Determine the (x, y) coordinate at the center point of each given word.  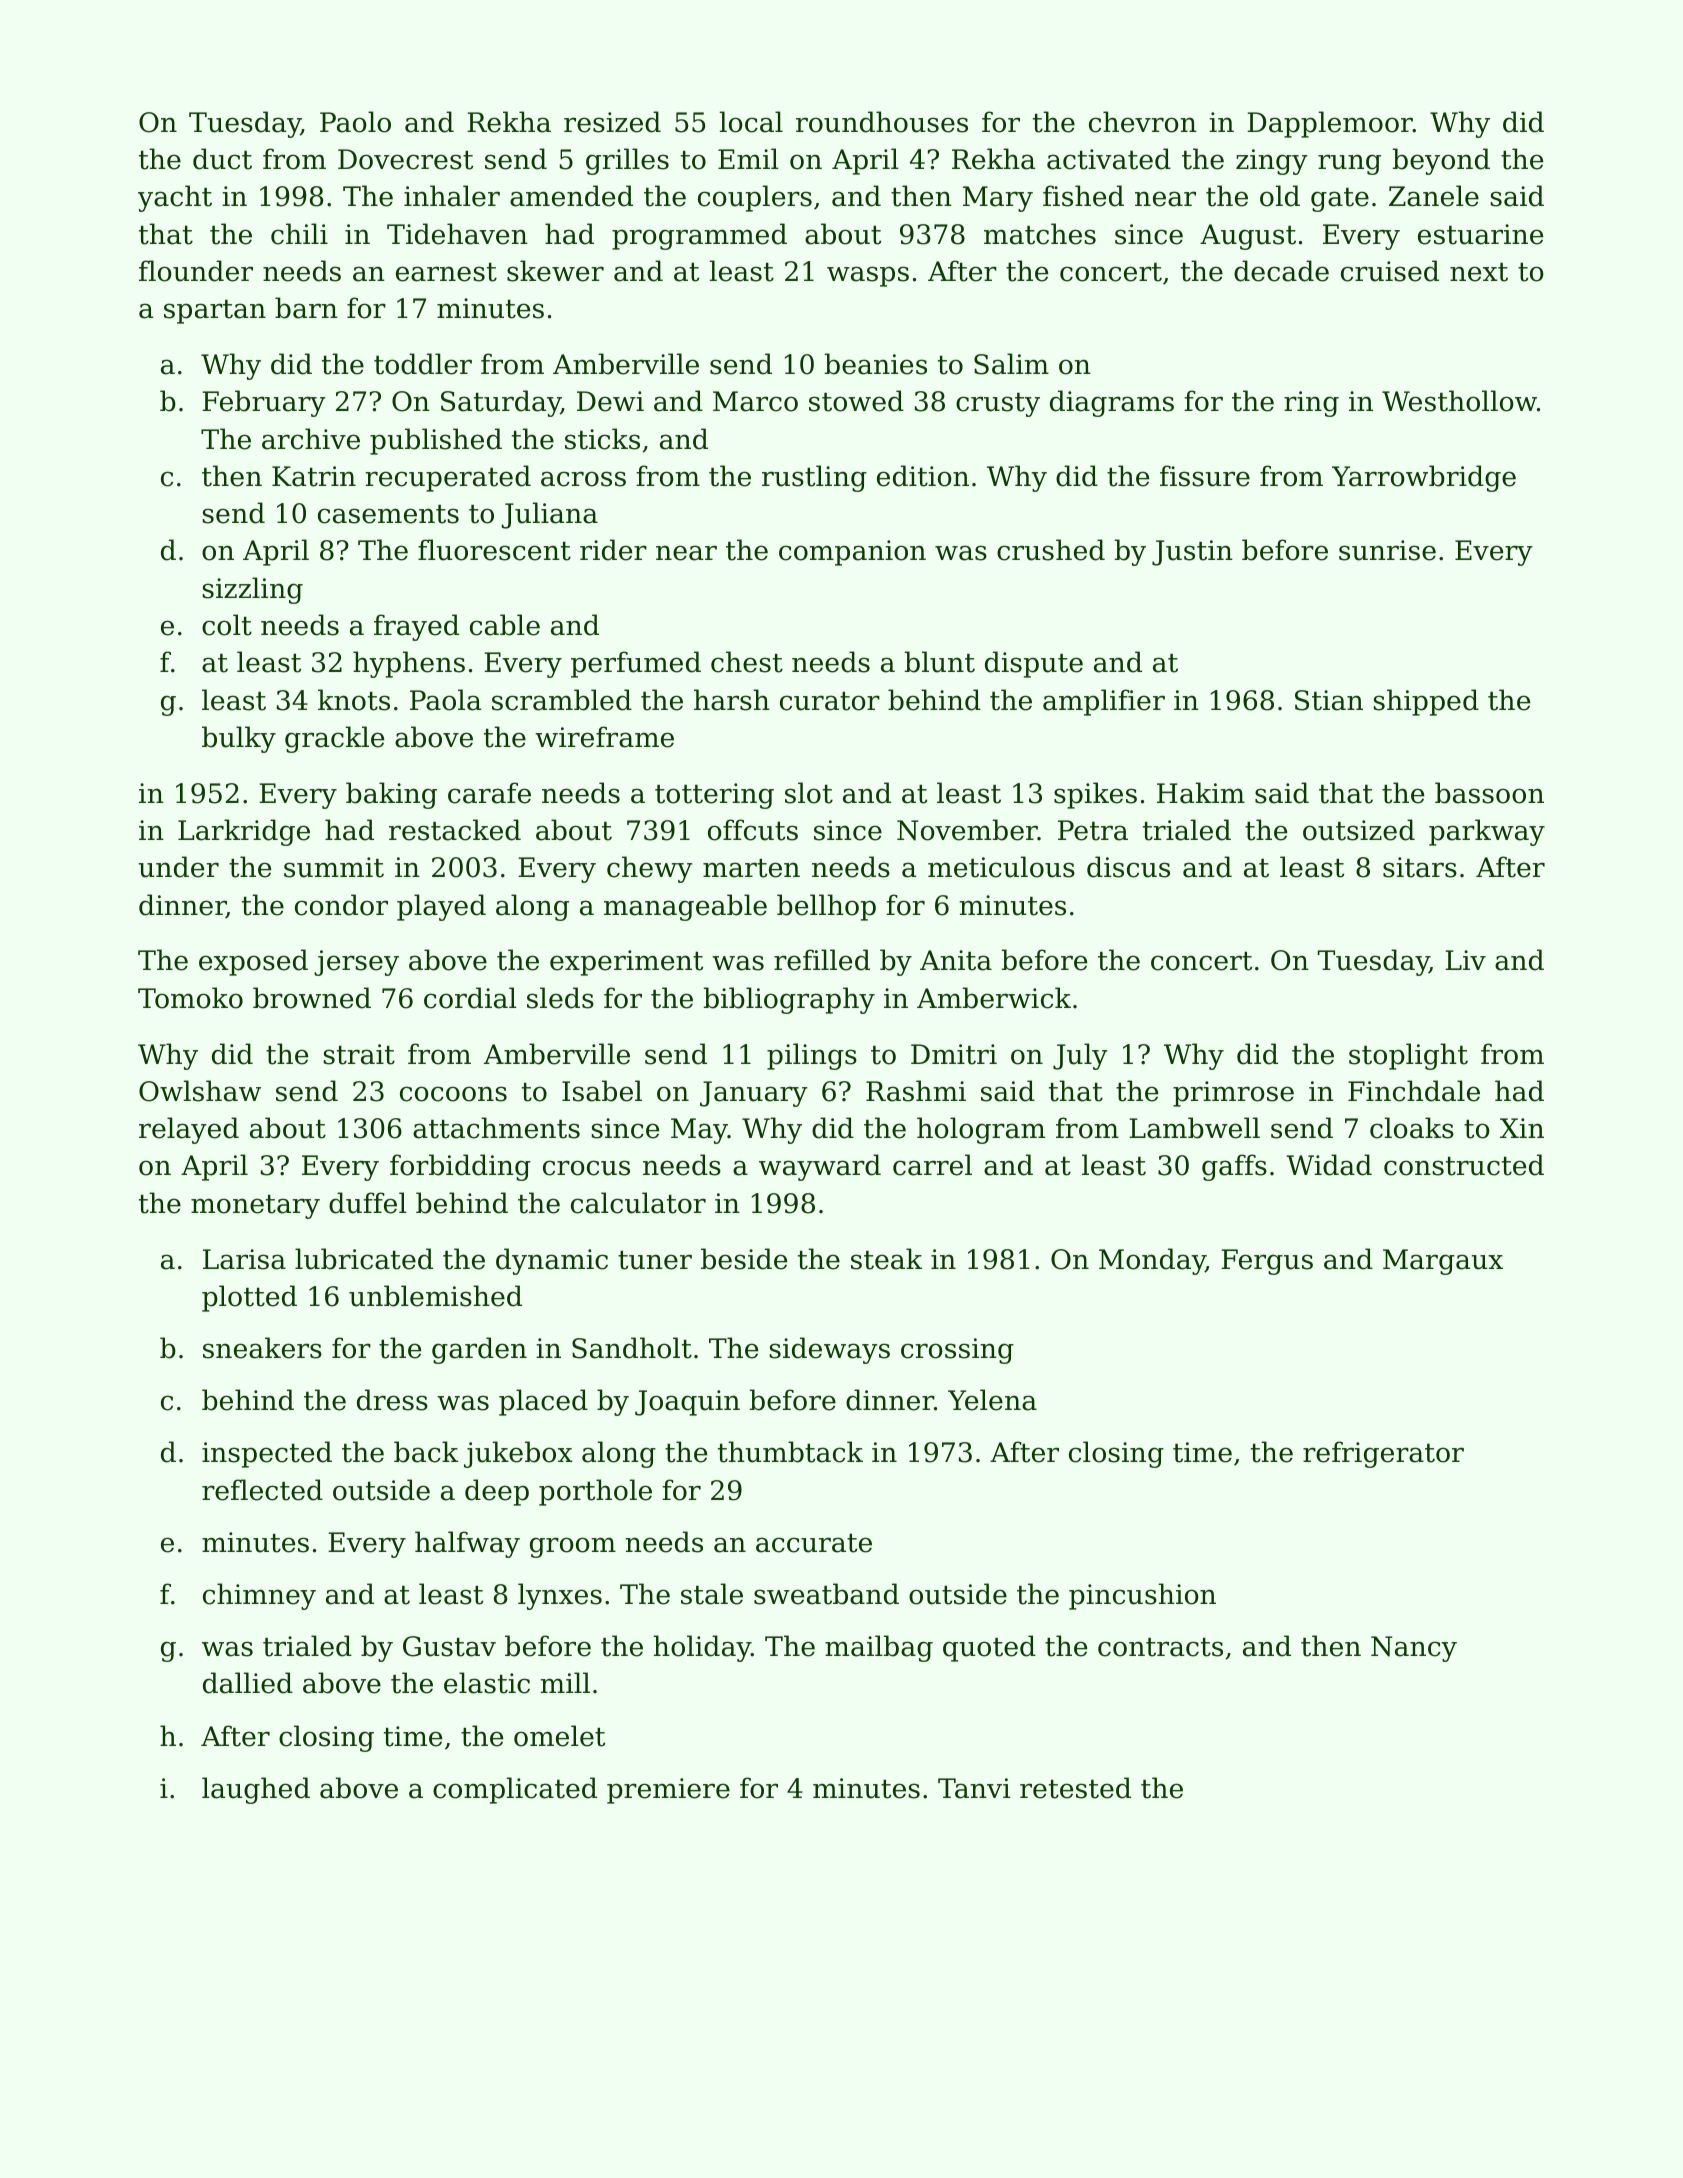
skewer (555, 271)
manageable (685, 907)
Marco (755, 401)
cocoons (453, 1094)
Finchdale (1414, 1091)
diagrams (1112, 403)
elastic (487, 1683)
